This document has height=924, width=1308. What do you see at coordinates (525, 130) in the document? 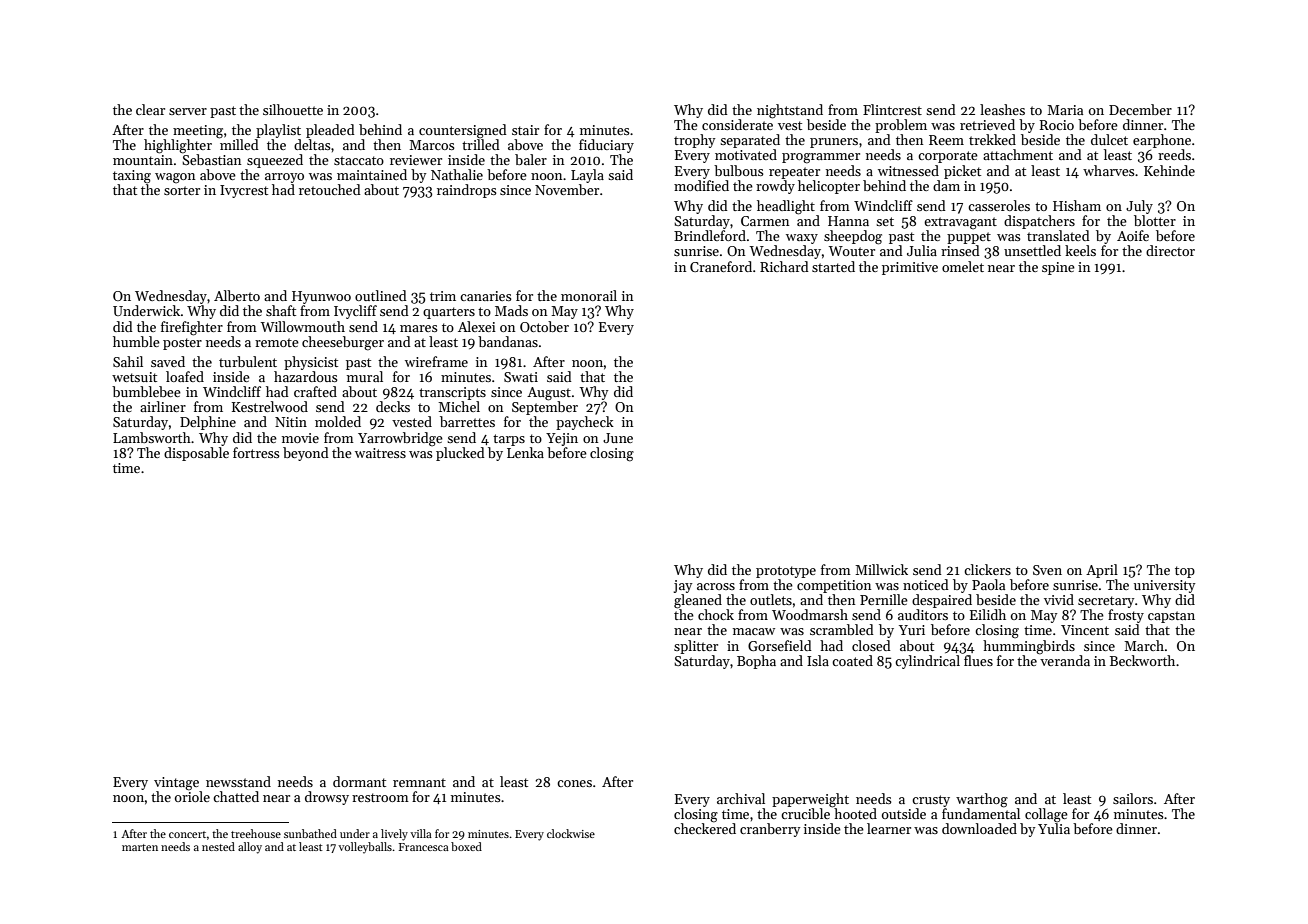
I see `stair` at bounding box center [525, 130].
